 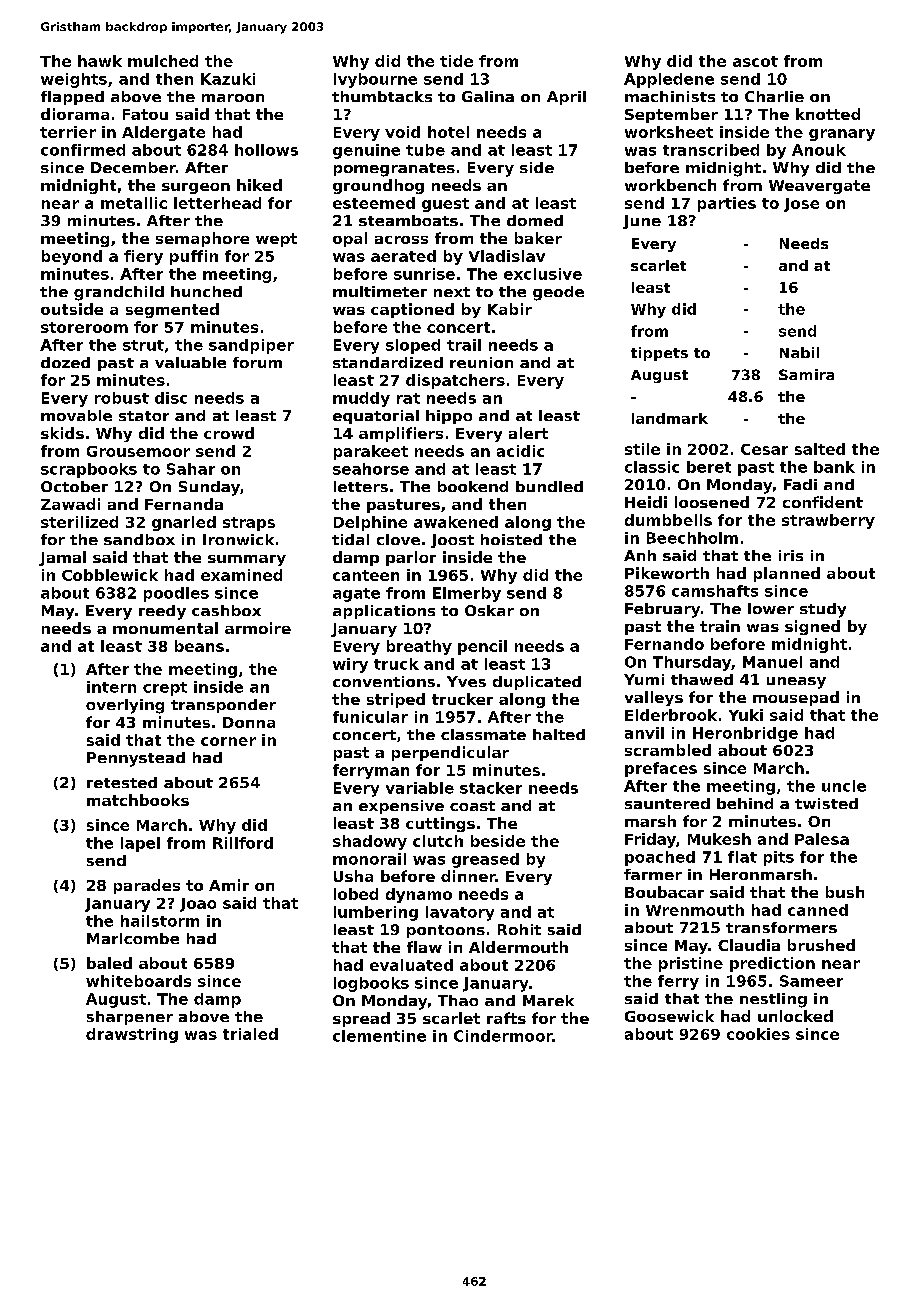 I want to click on mousepad, so click(x=796, y=698).
